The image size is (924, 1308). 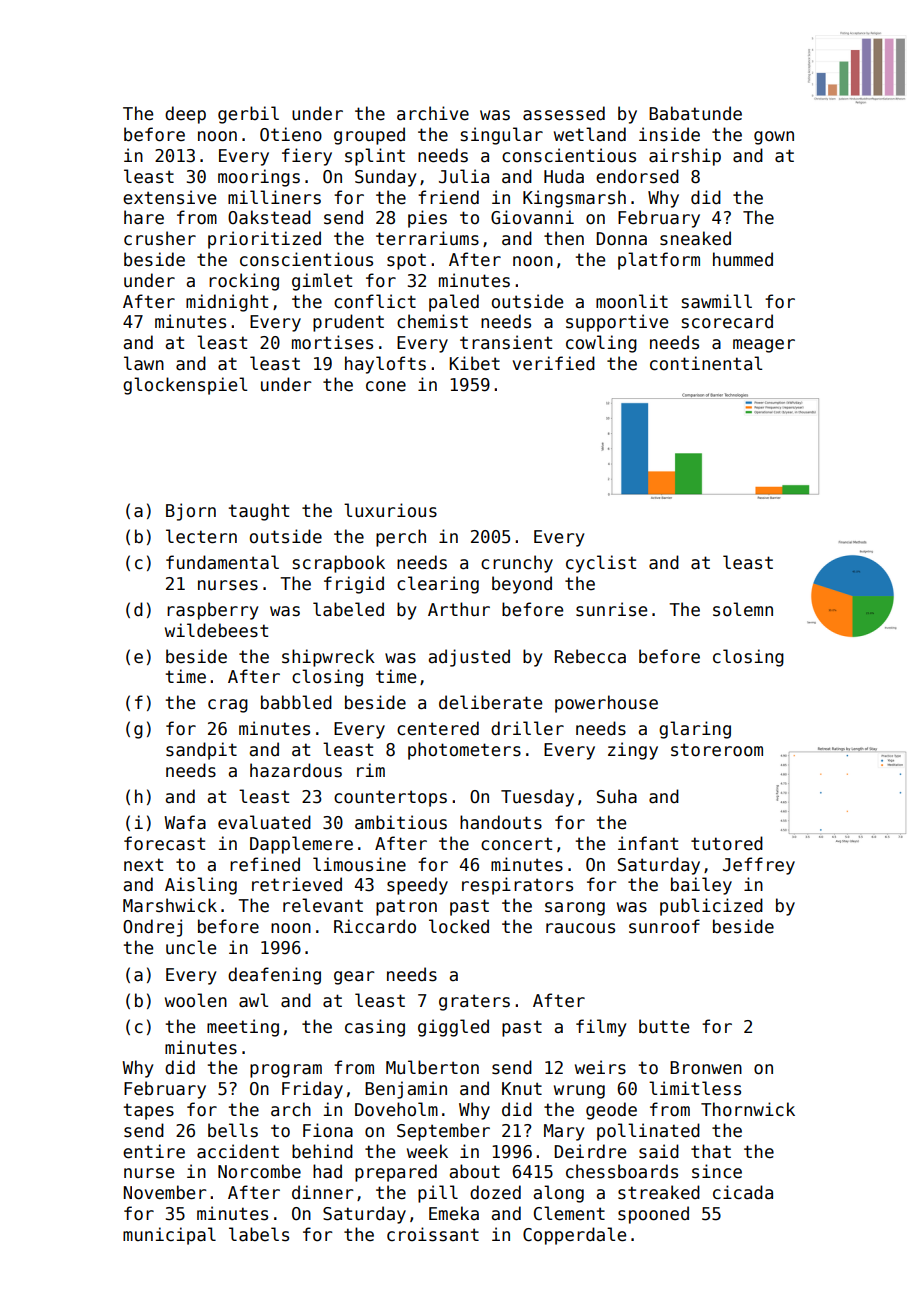 I want to click on forecast, so click(x=164, y=843).
